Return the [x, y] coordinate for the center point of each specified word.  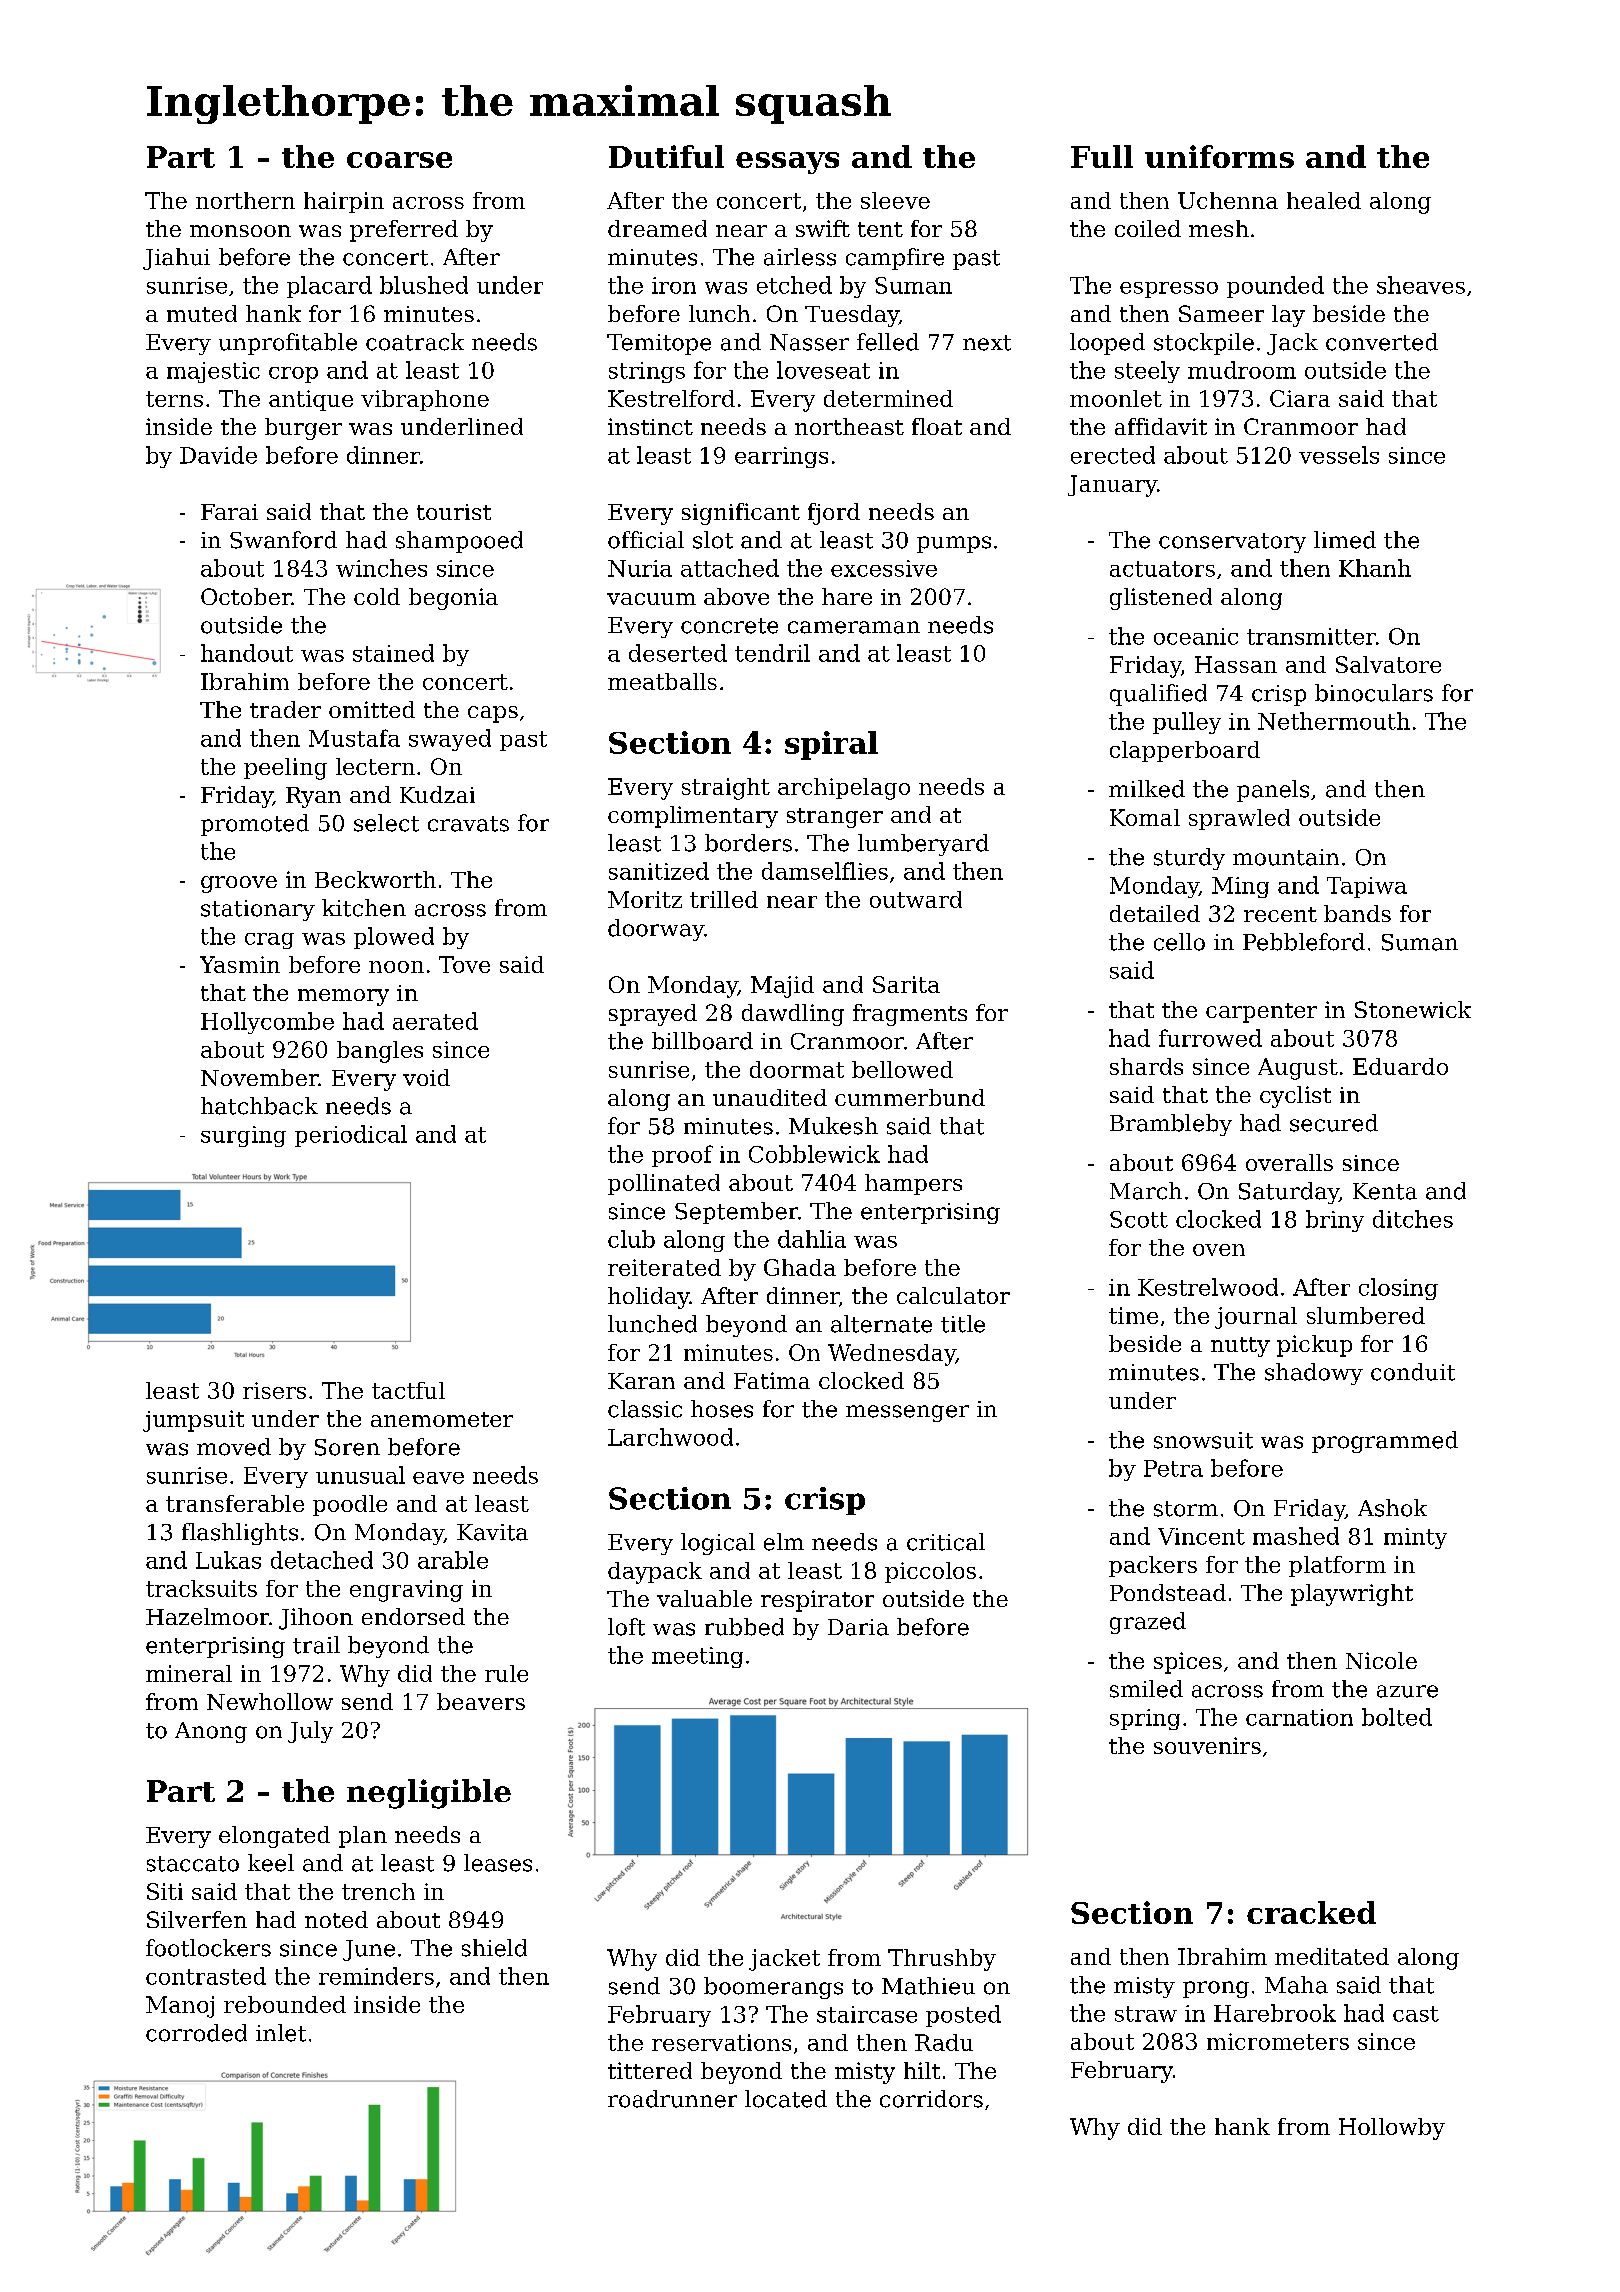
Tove [464, 964]
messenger [907, 1413]
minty [1415, 1538]
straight [726, 789]
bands [1357, 913]
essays [787, 163]
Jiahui [176, 259]
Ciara [1300, 398]
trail [316, 1645]
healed [1324, 200]
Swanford [283, 540]
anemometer [442, 1419]
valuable [704, 1598]
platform [1337, 1566]
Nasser [809, 342]
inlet [281, 2033]
